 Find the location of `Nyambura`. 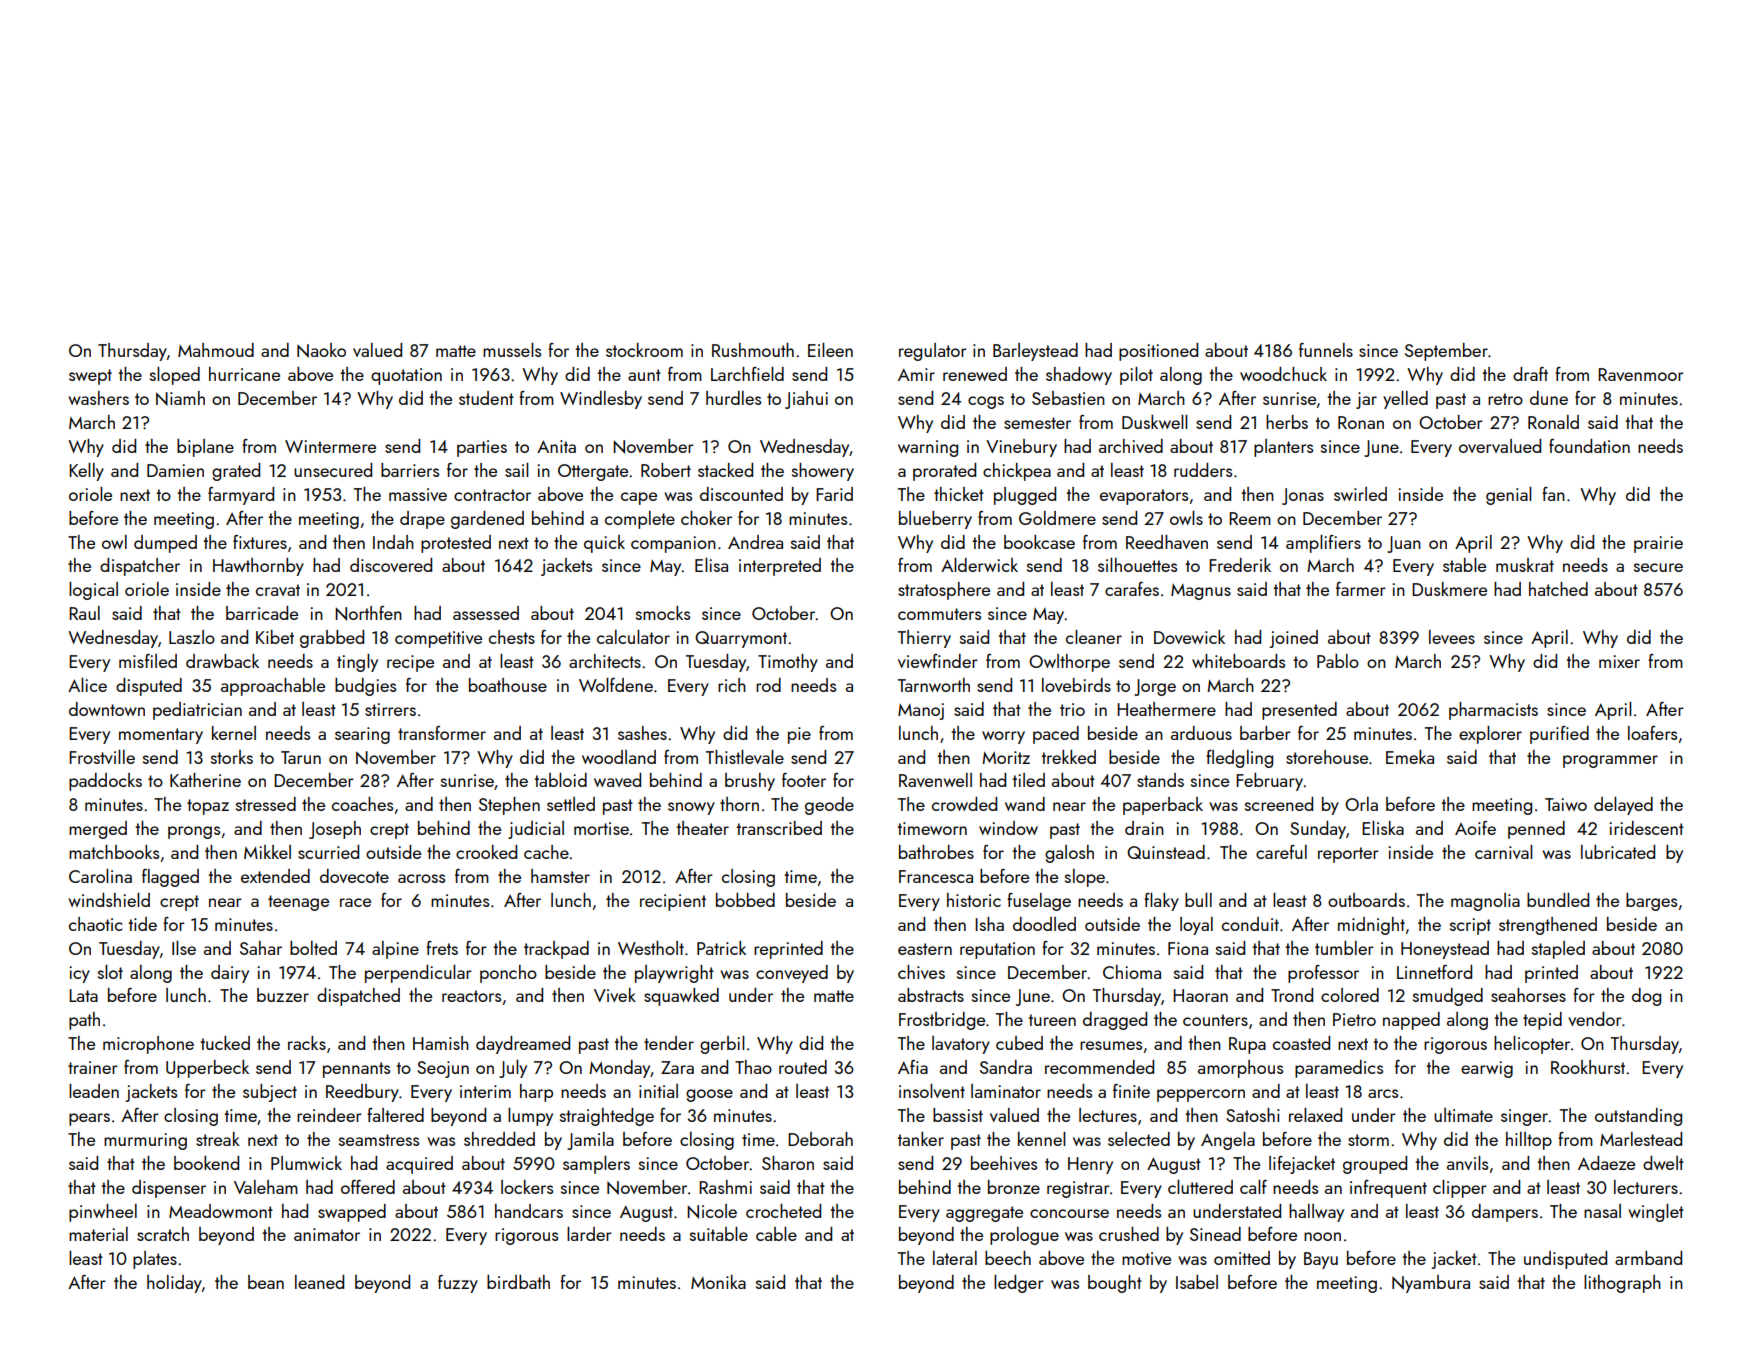

Nyambura is located at coordinates (1431, 1284).
